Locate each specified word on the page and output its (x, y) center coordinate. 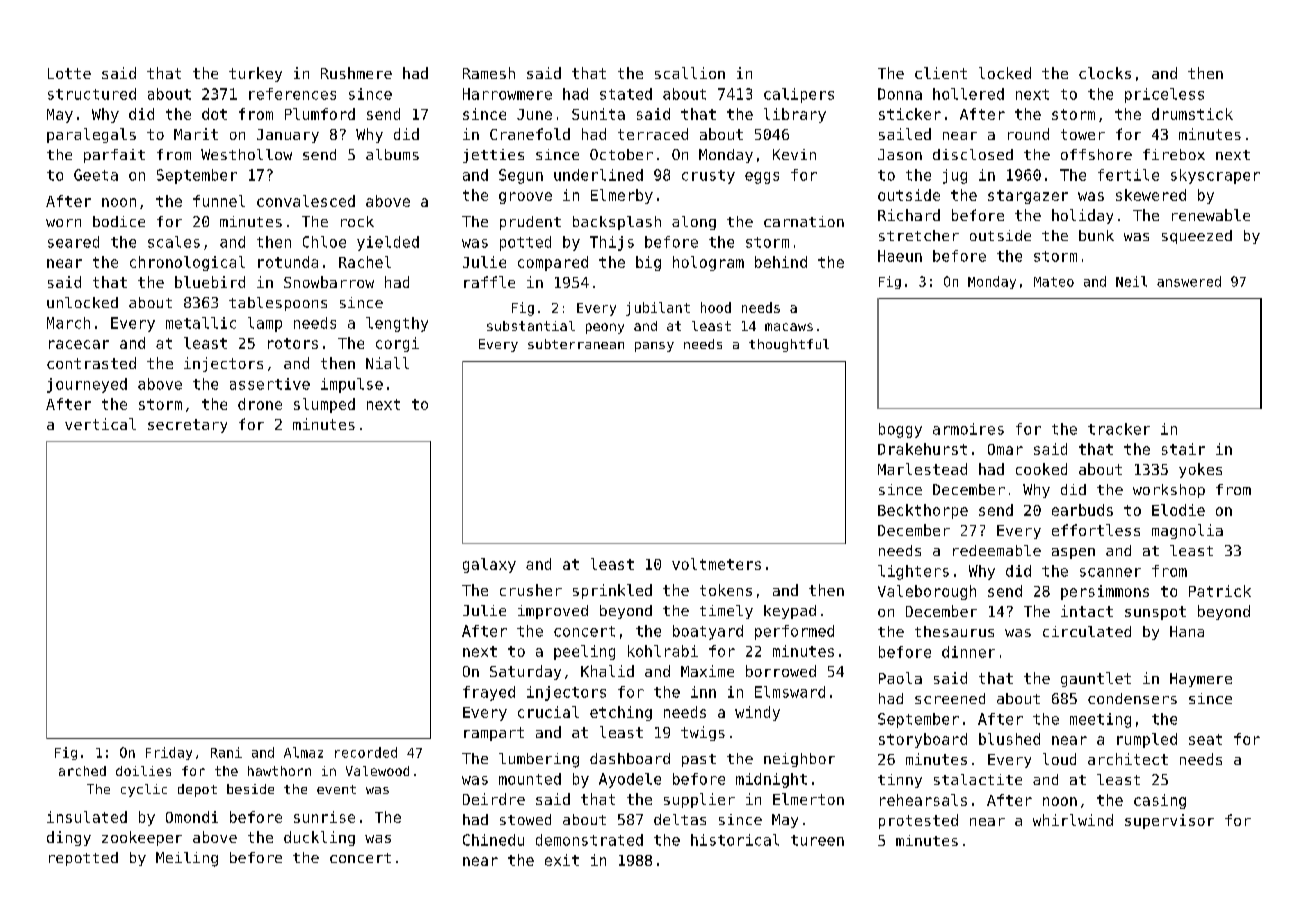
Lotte (69, 73)
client (941, 73)
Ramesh (489, 73)
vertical (100, 424)
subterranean (576, 344)
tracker (1119, 429)
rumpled (1147, 740)
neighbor (799, 760)
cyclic (144, 790)
